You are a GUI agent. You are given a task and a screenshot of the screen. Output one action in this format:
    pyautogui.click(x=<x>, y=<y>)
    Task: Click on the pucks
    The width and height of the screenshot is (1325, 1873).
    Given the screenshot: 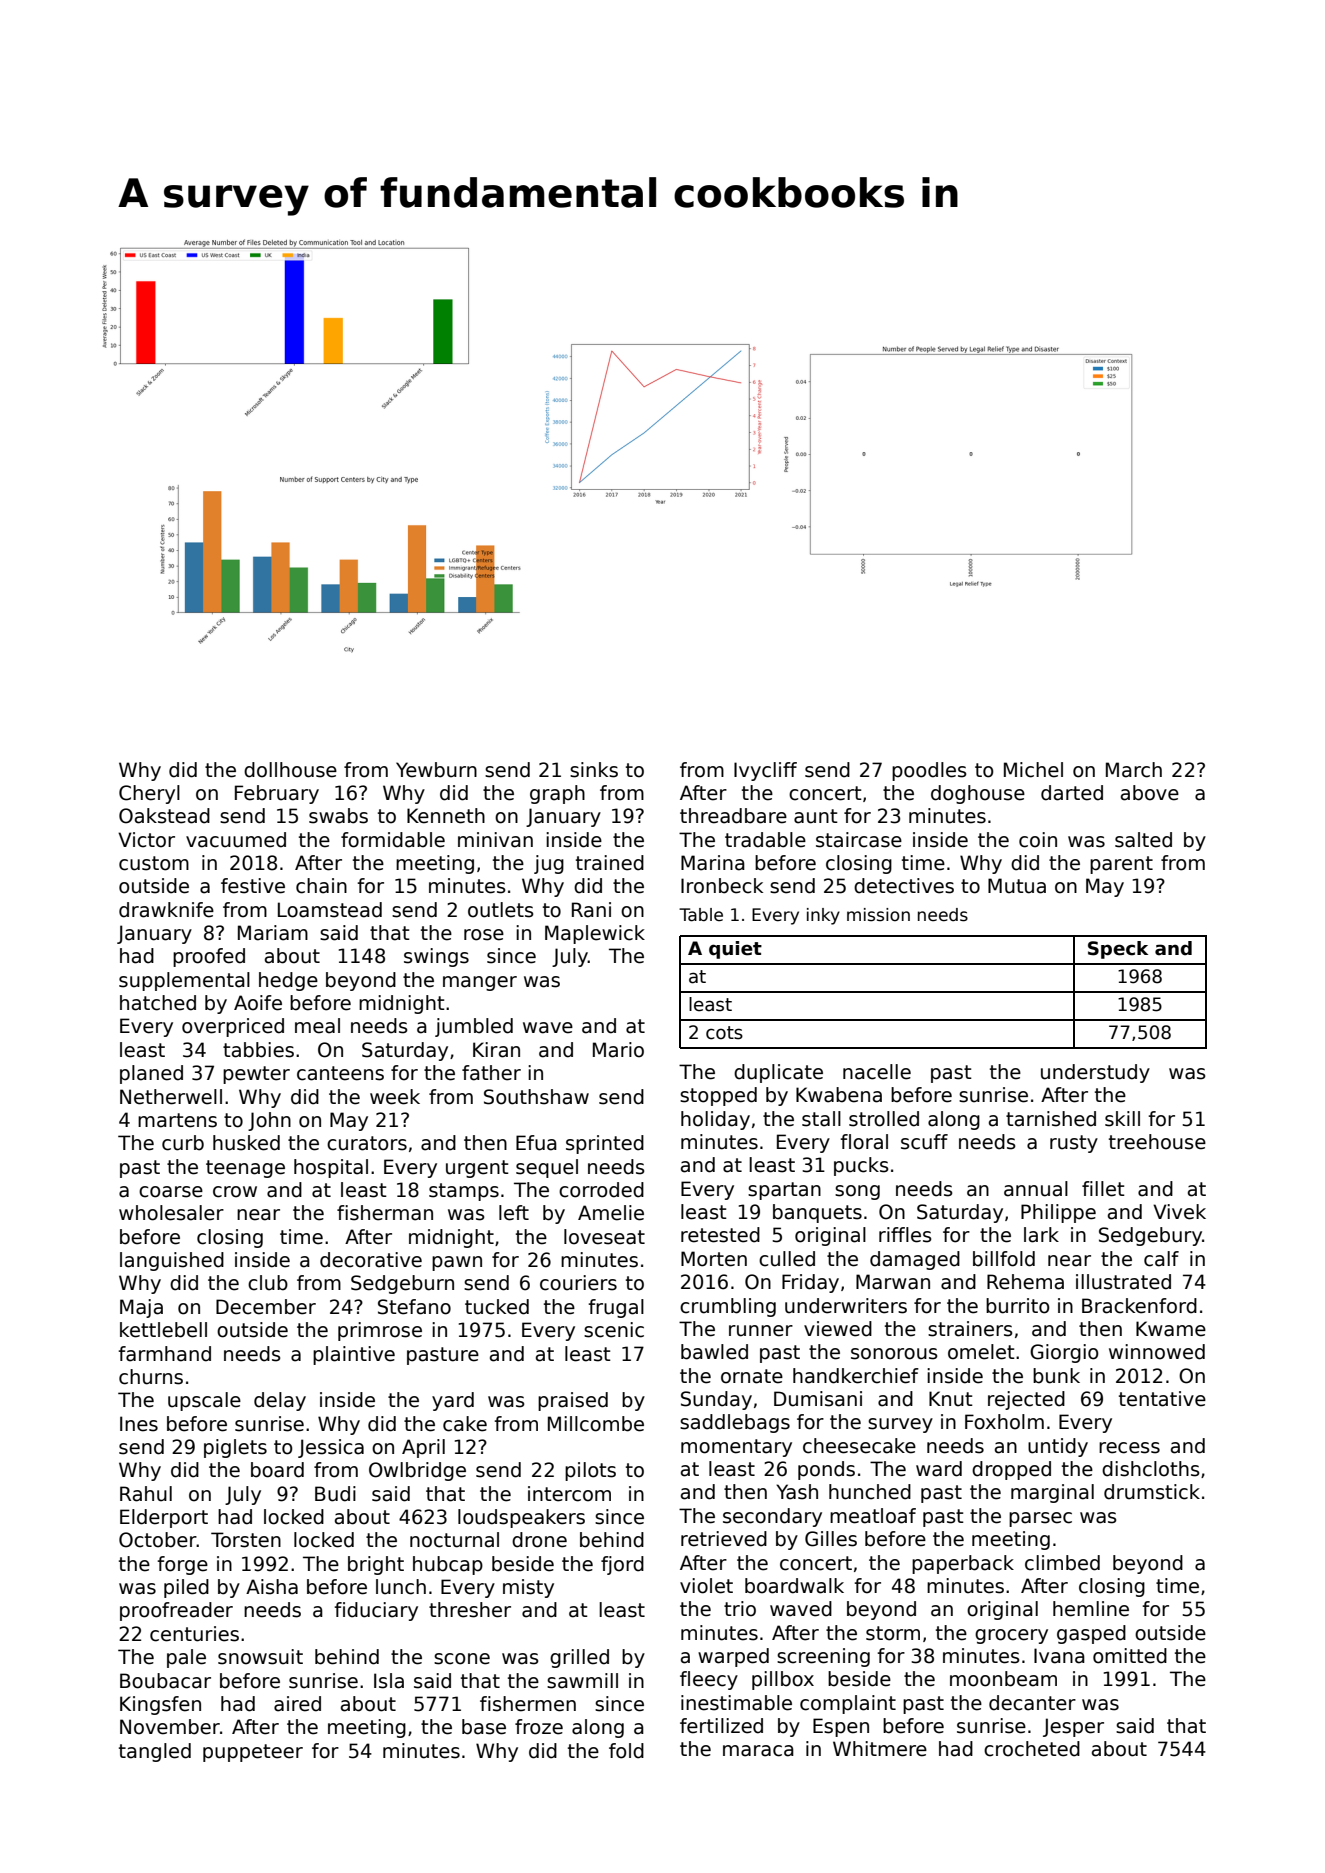 What is the action you would take?
    pyautogui.click(x=861, y=1166)
